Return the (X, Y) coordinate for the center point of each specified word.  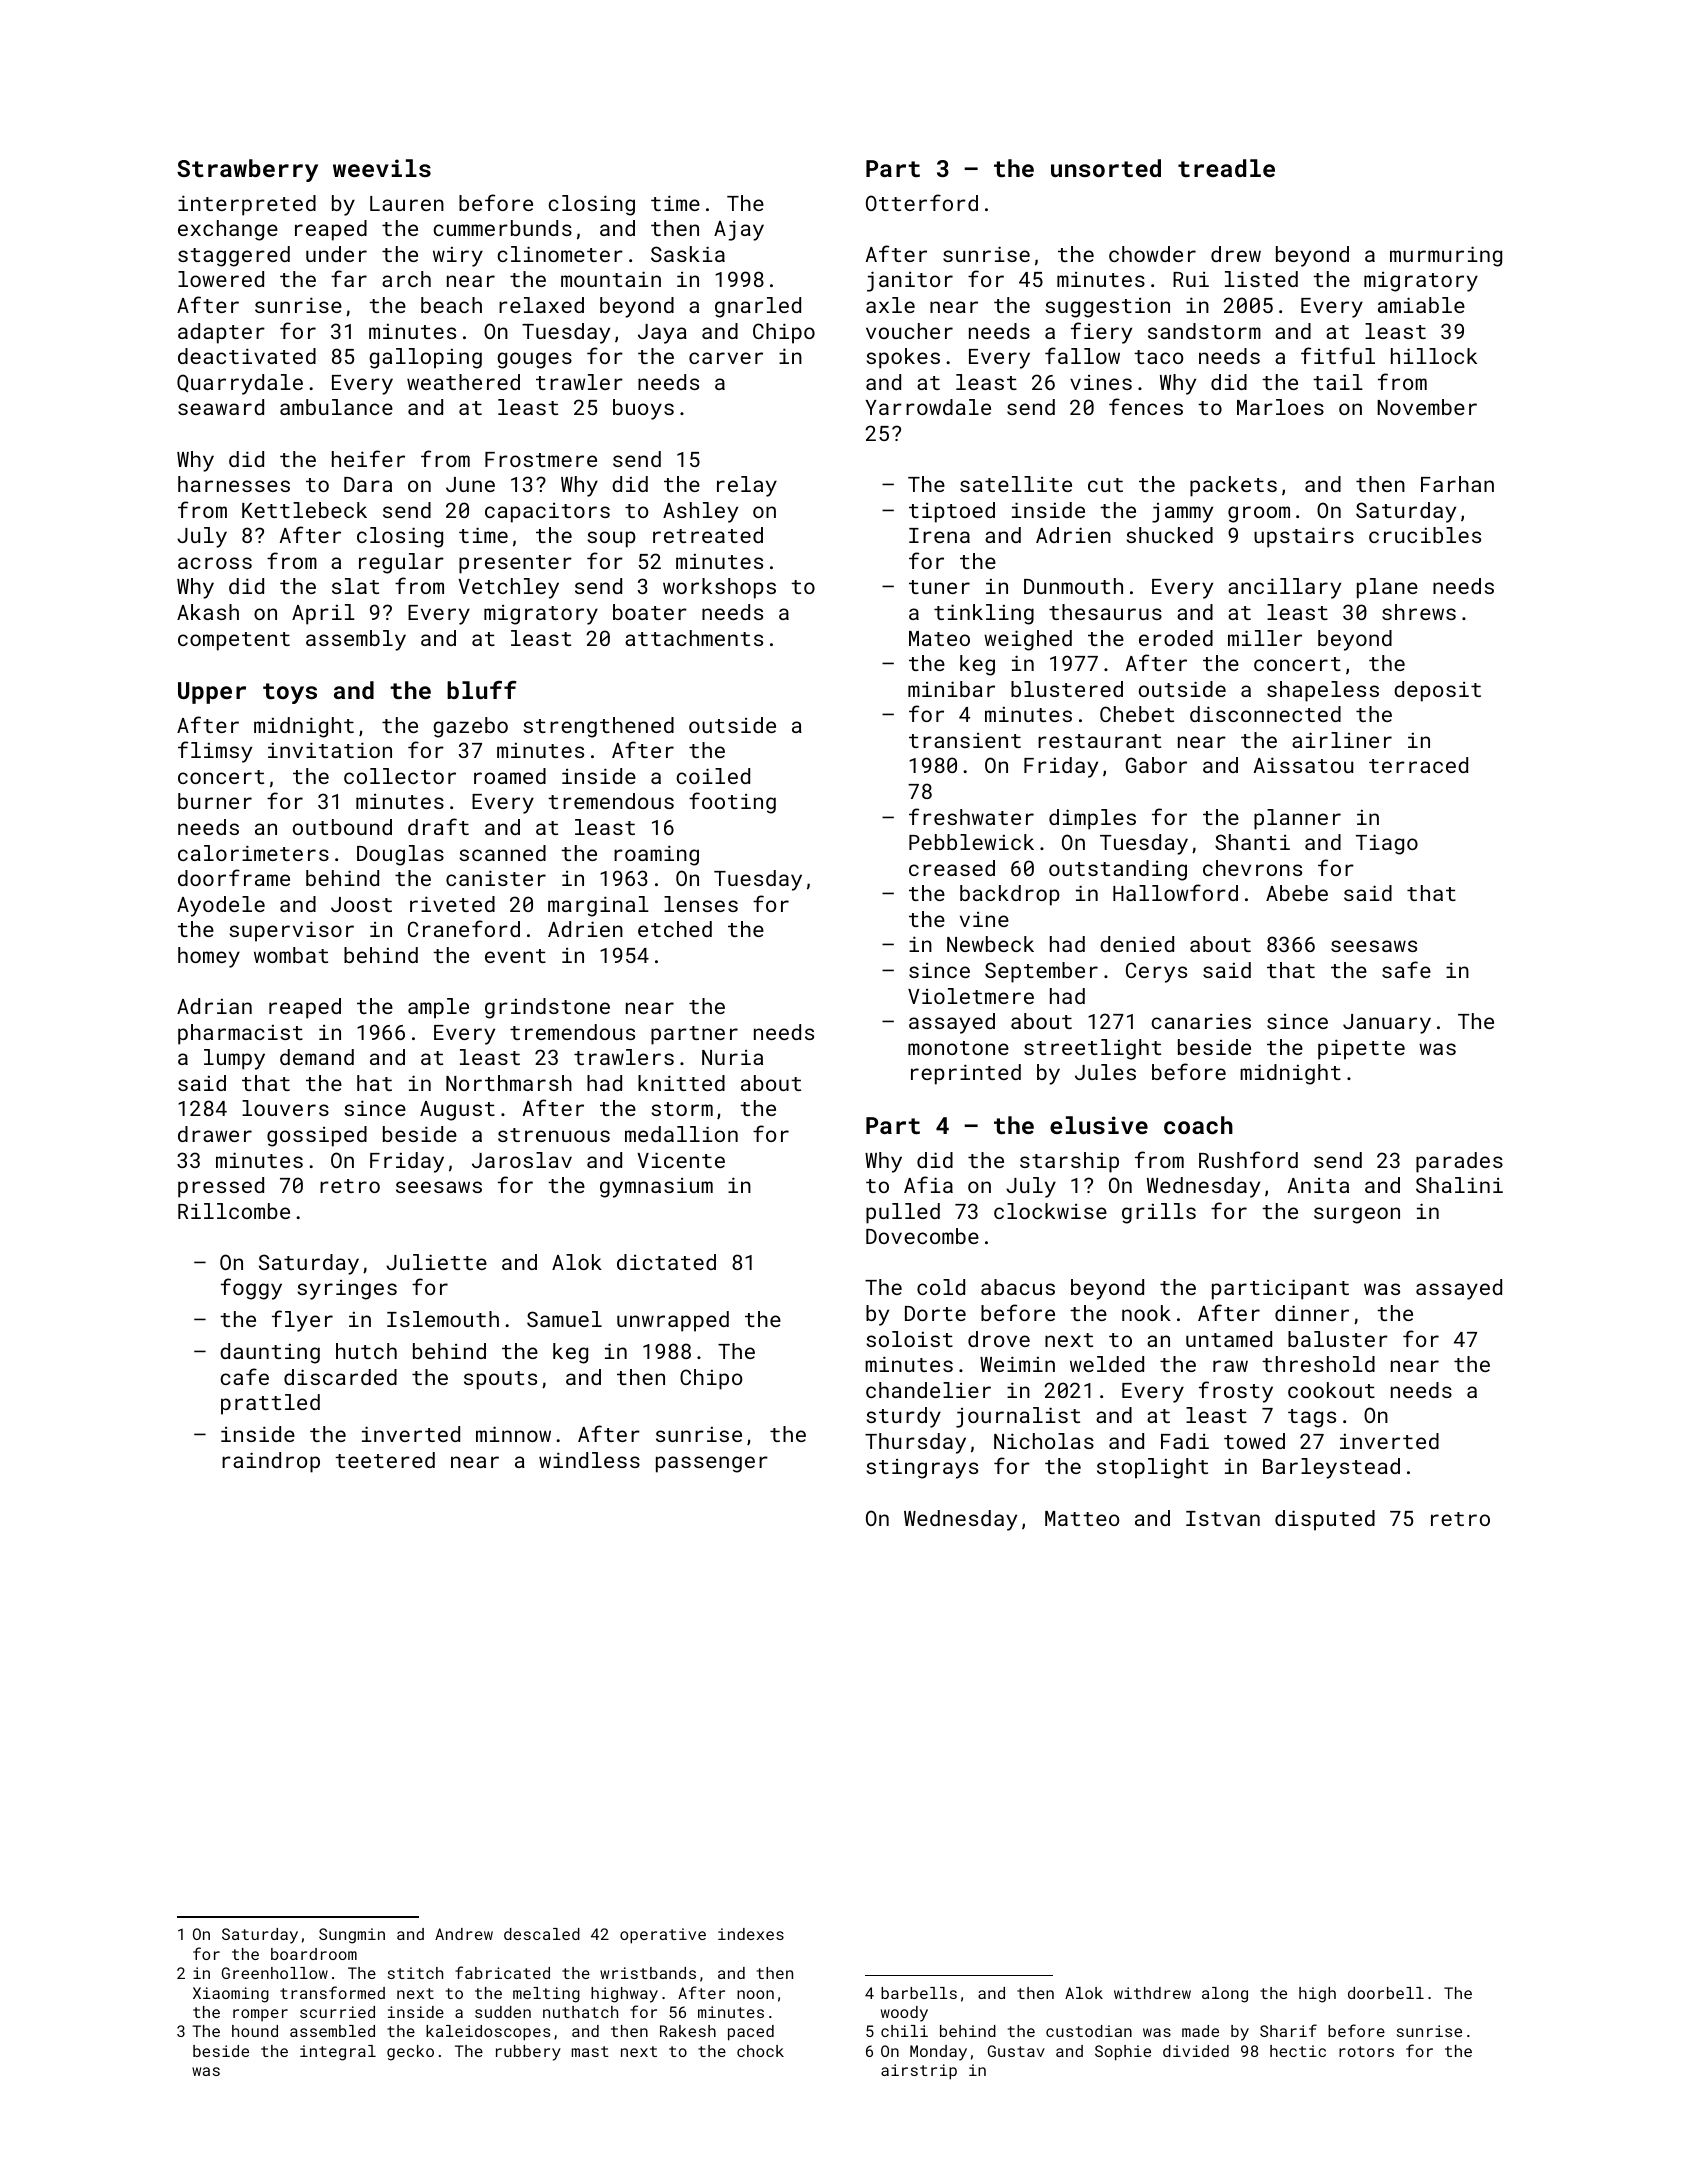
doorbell (1386, 1993)
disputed (1325, 1520)
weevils (382, 168)
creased (952, 868)
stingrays (922, 1469)
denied (1137, 944)
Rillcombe (234, 1211)
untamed (1229, 1339)
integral (338, 2053)
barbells (919, 1993)
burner (215, 801)
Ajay (739, 230)
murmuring (1446, 256)
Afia (928, 1184)
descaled (542, 1934)
